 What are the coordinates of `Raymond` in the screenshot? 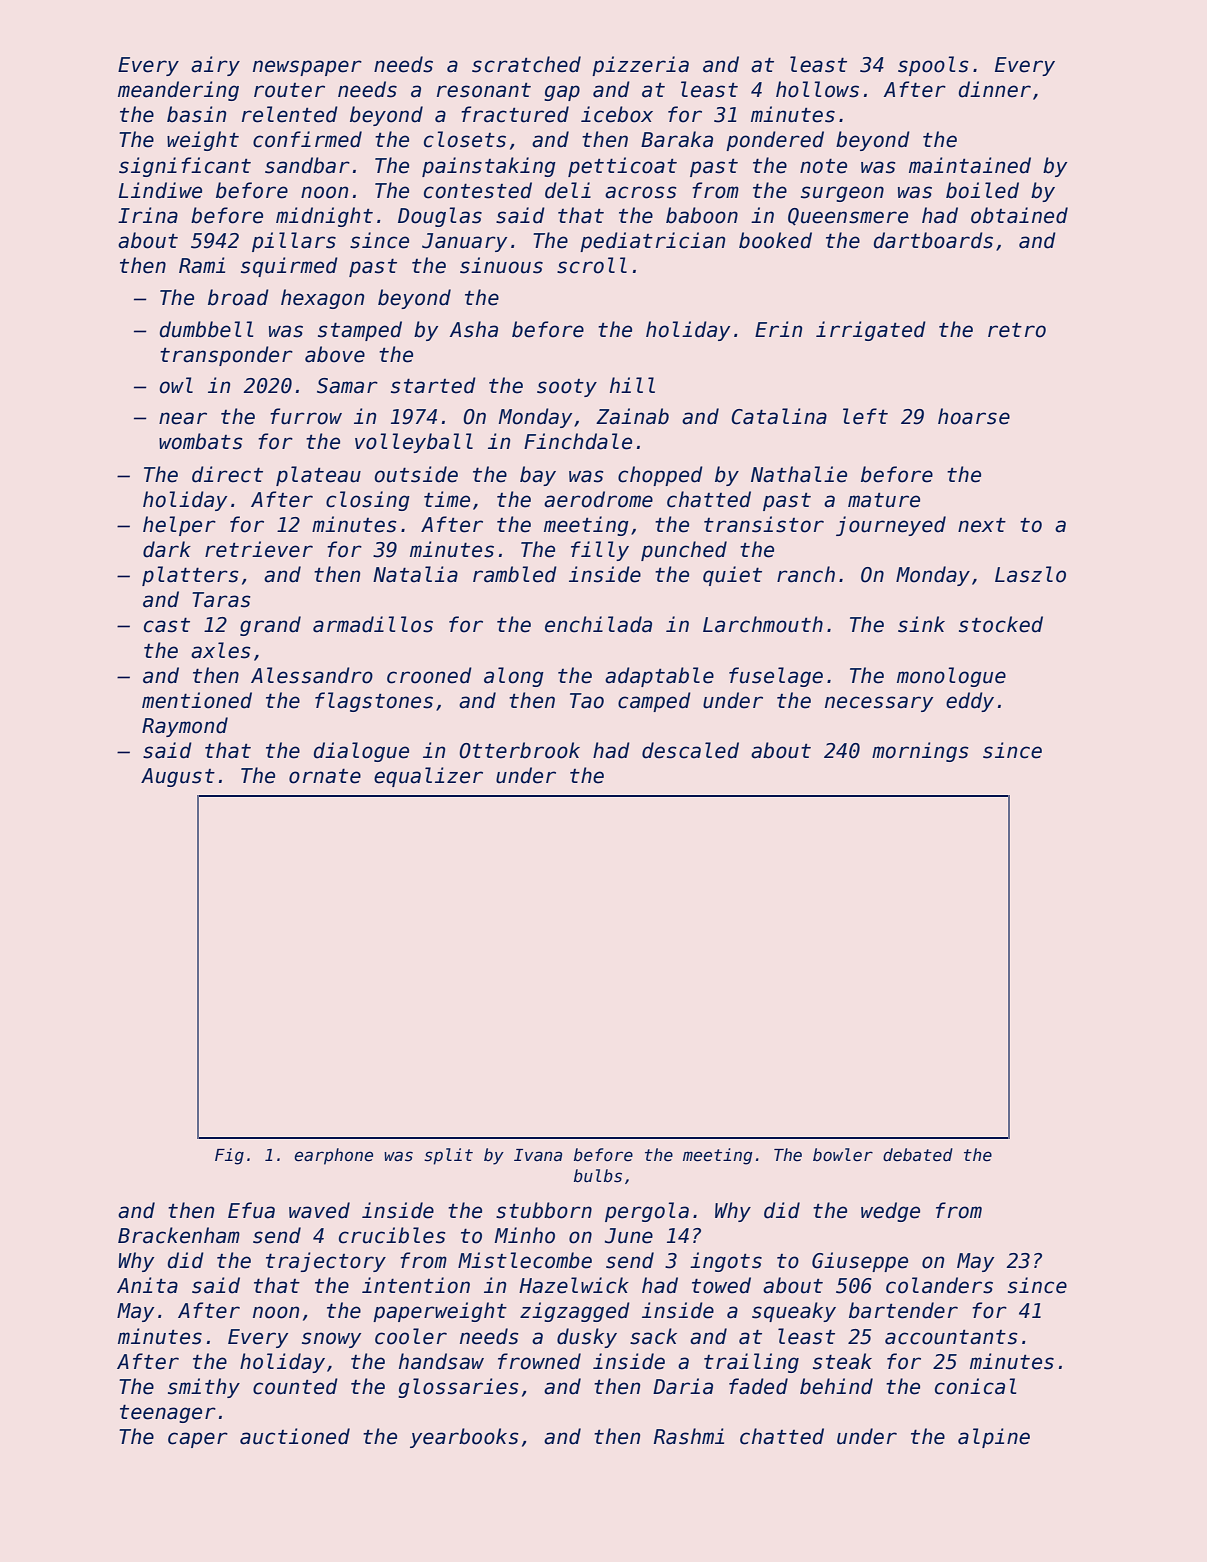 It's located at (185, 727).
